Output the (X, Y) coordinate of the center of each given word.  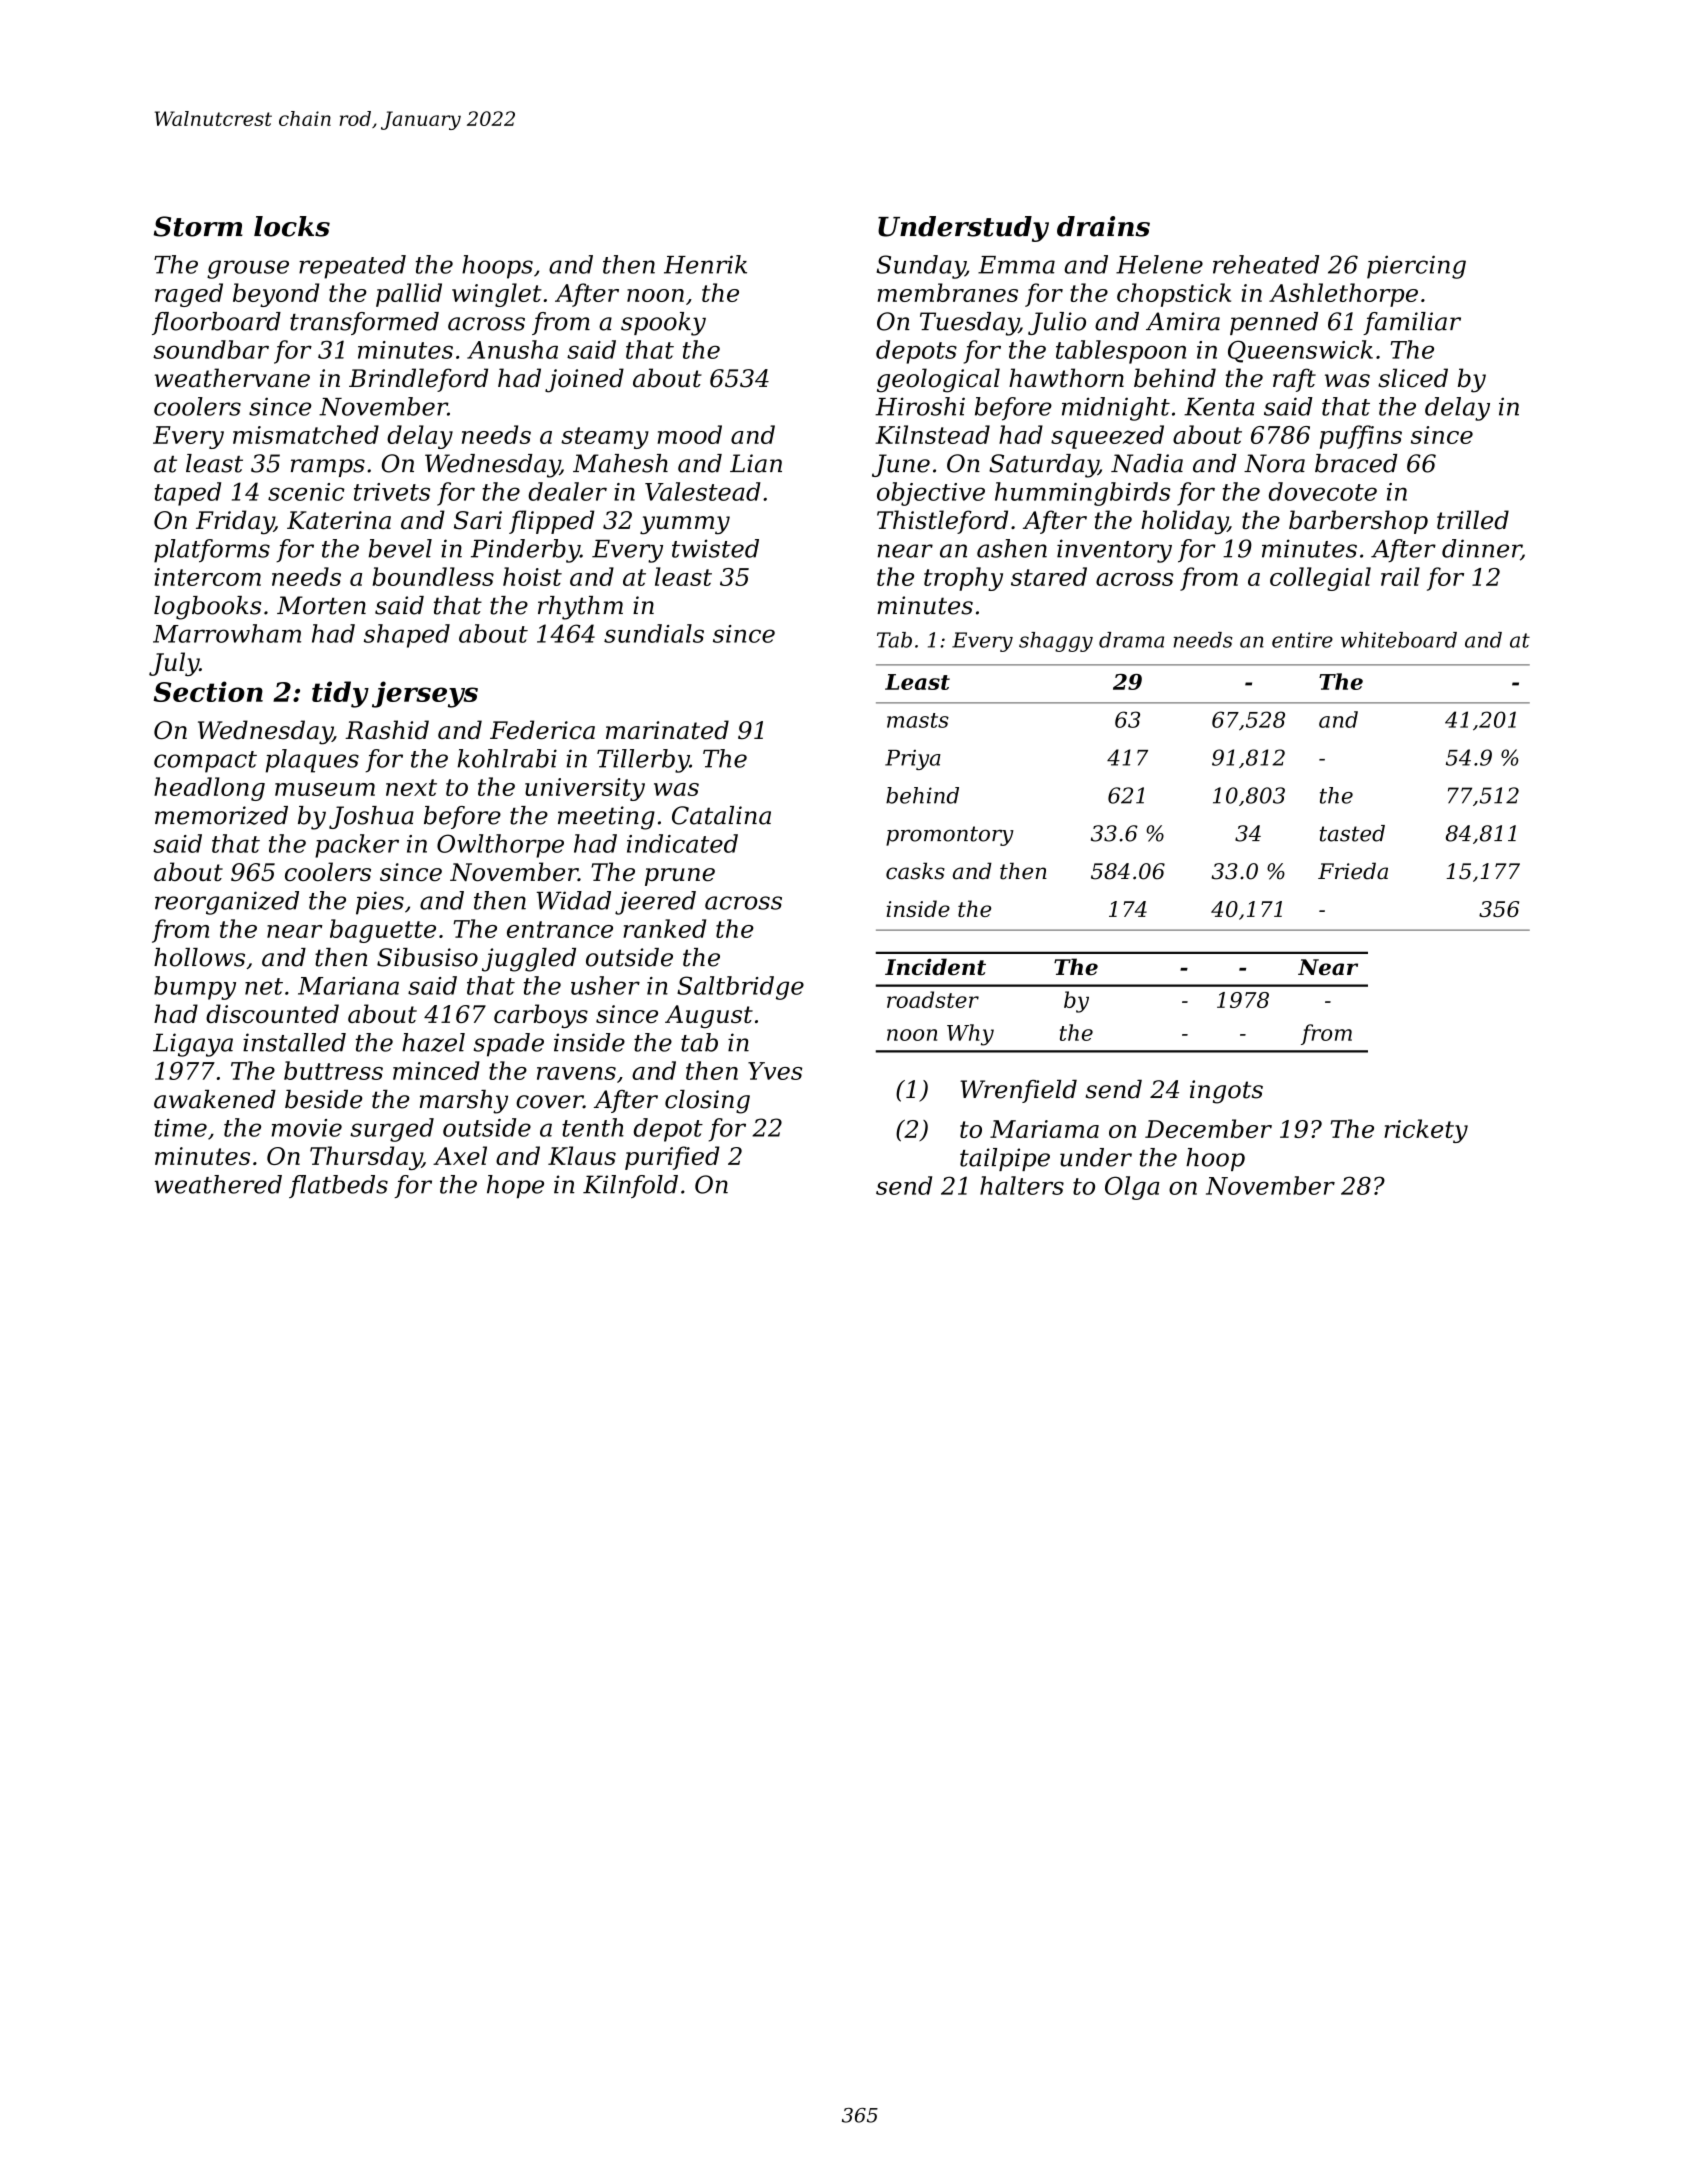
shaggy (1056, 642)
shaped (407, 636)
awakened (215, 1099)
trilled (1473, 520)
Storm (198, 226)
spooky (663, 324)
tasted (1352, 833)
